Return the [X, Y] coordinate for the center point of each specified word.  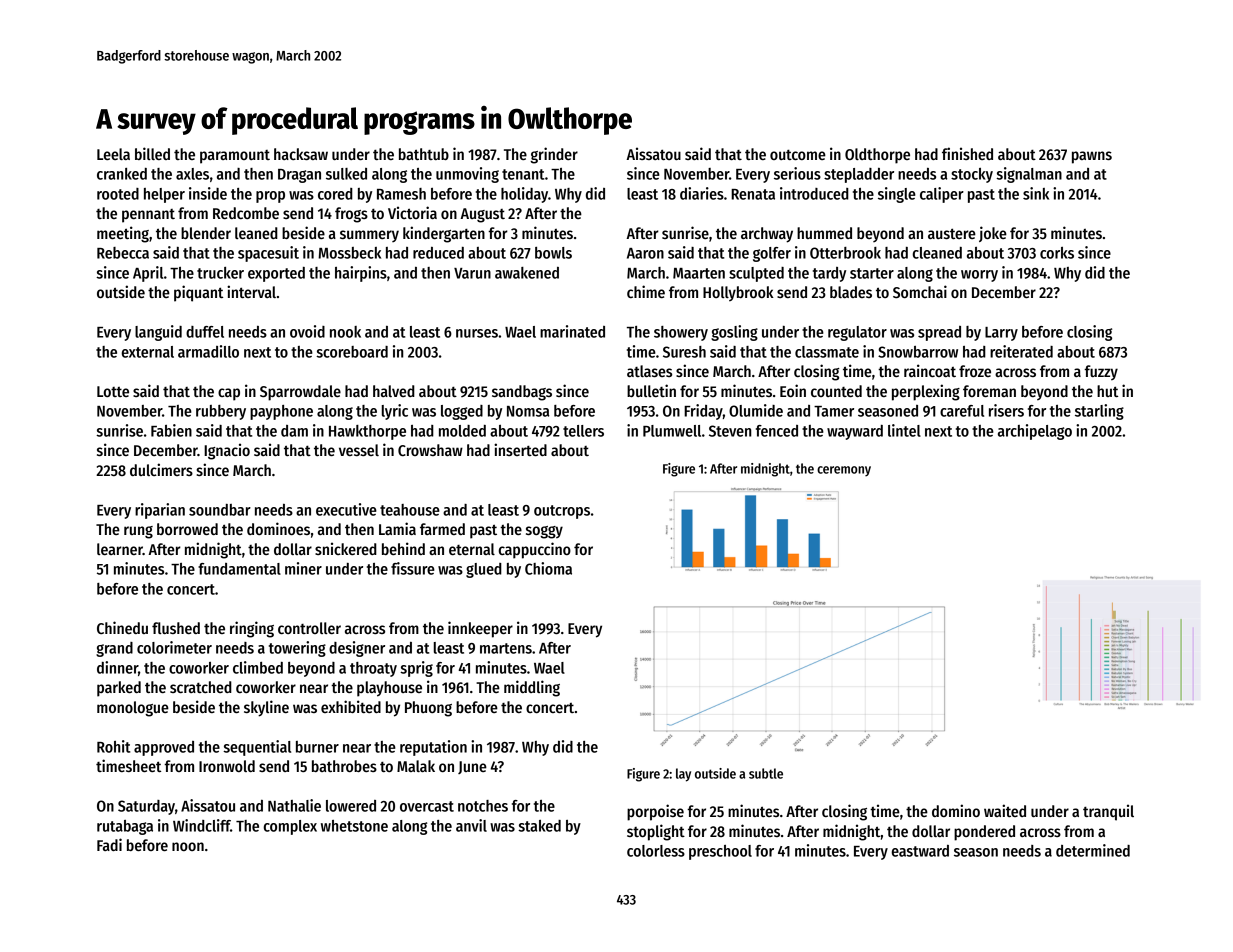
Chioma [548, 568]
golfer [772, 254]
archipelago [1035, 432]
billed [152, 153]
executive [346, 509]
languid [158, 333]
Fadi [109, 844]
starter [872, 273]
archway [767, 235]
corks [1057, 253]
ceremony [844, 471]
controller [309, 628]
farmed [442, 529]
